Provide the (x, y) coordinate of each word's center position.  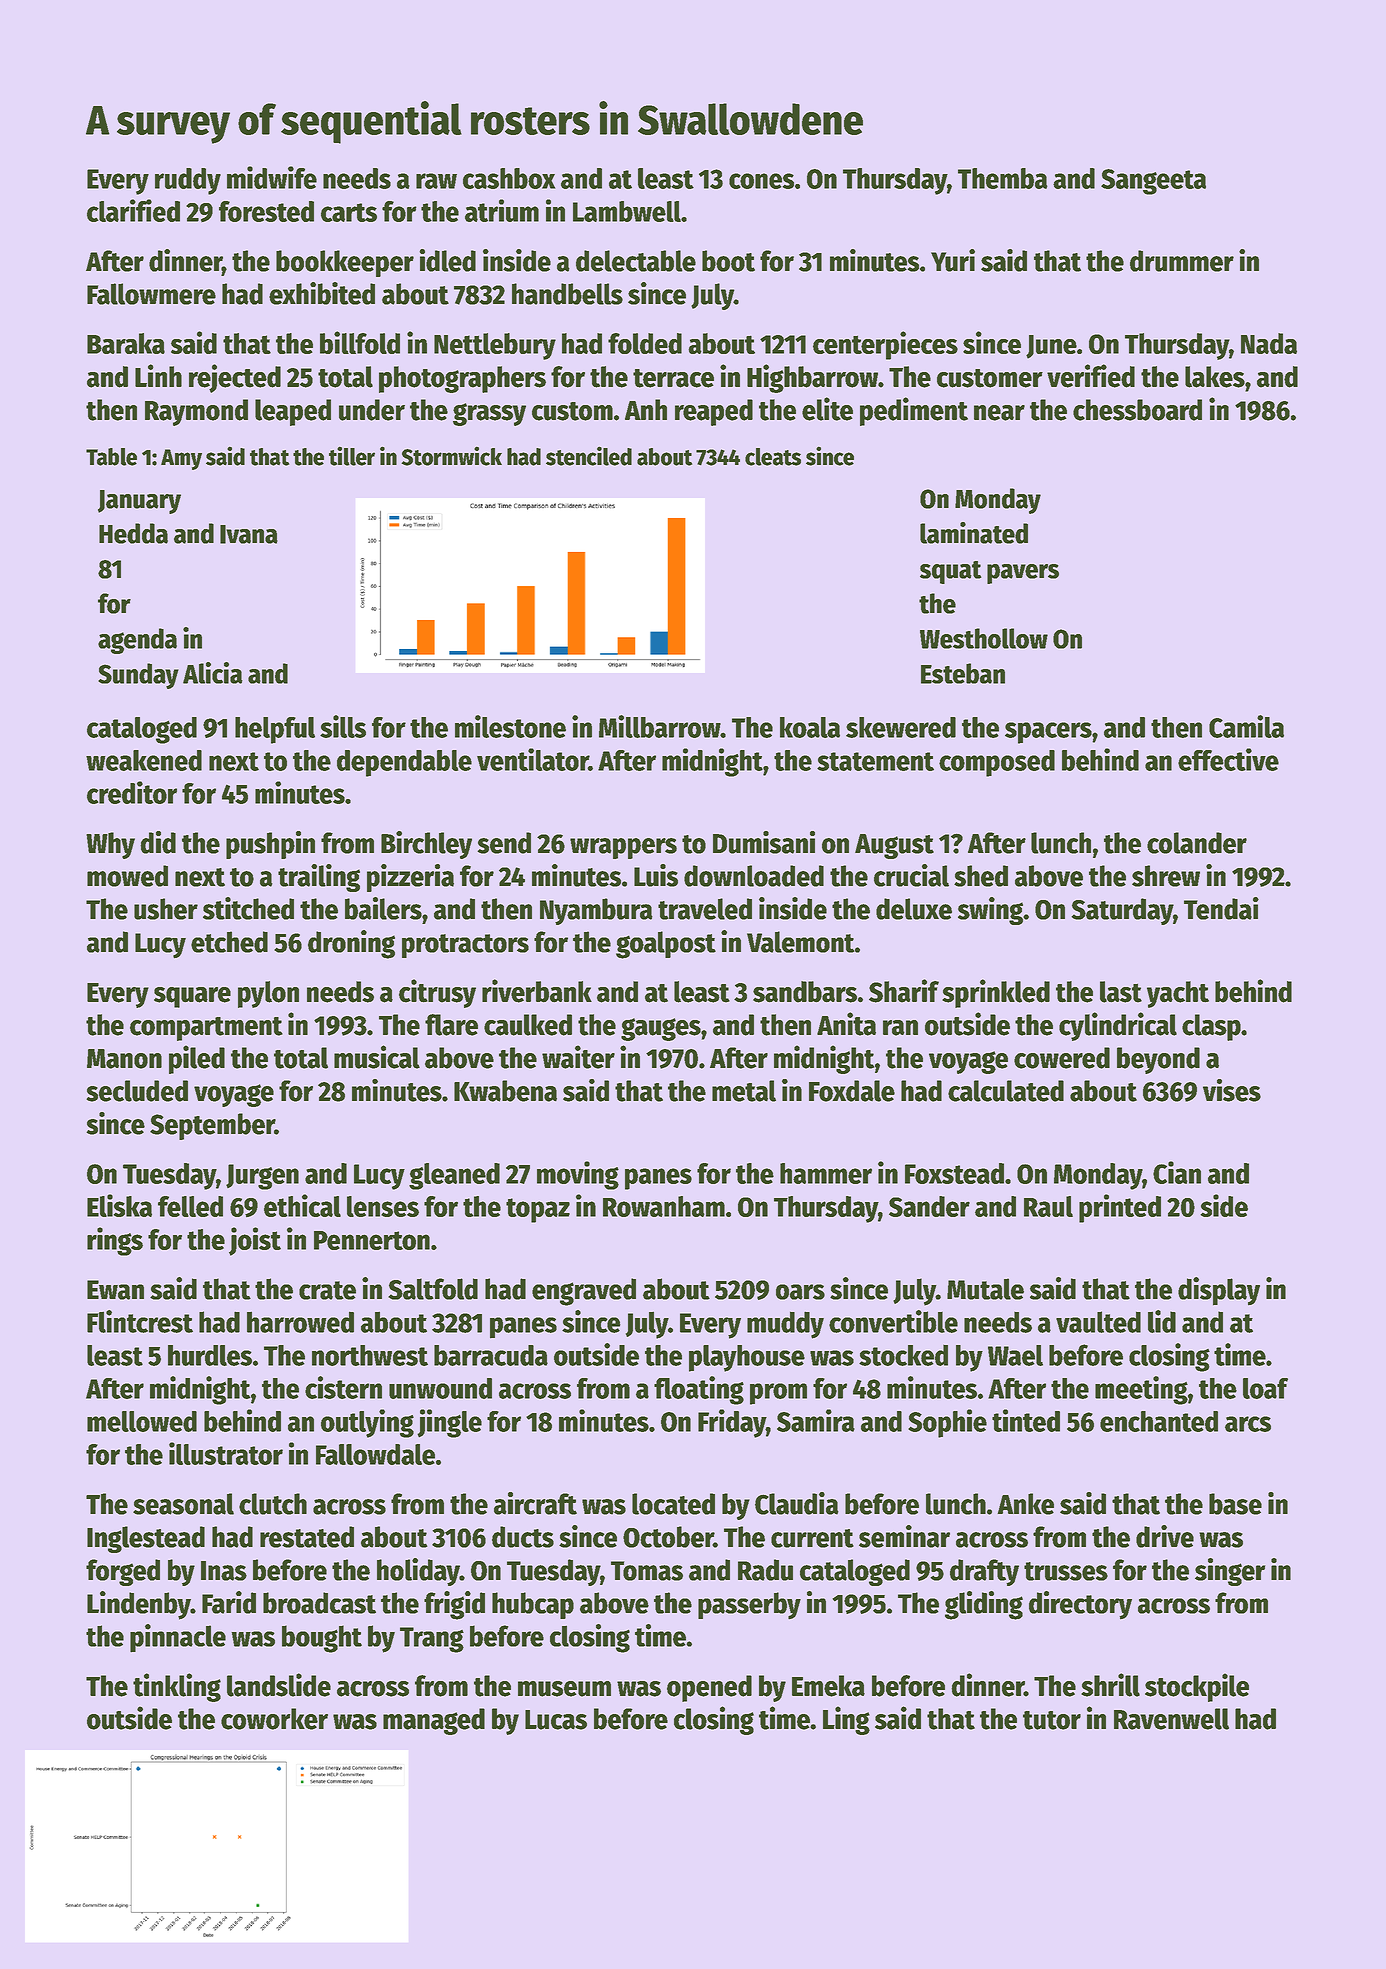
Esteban (963, 673)
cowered (1062, 1058)
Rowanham (664, 1206)
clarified (133, 210)
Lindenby (139, 1605)
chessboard (1137, 410)
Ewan (115, 1290)
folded (645, 343)
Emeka (828, 1686)
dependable (404, 763)
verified (1091, 376)
